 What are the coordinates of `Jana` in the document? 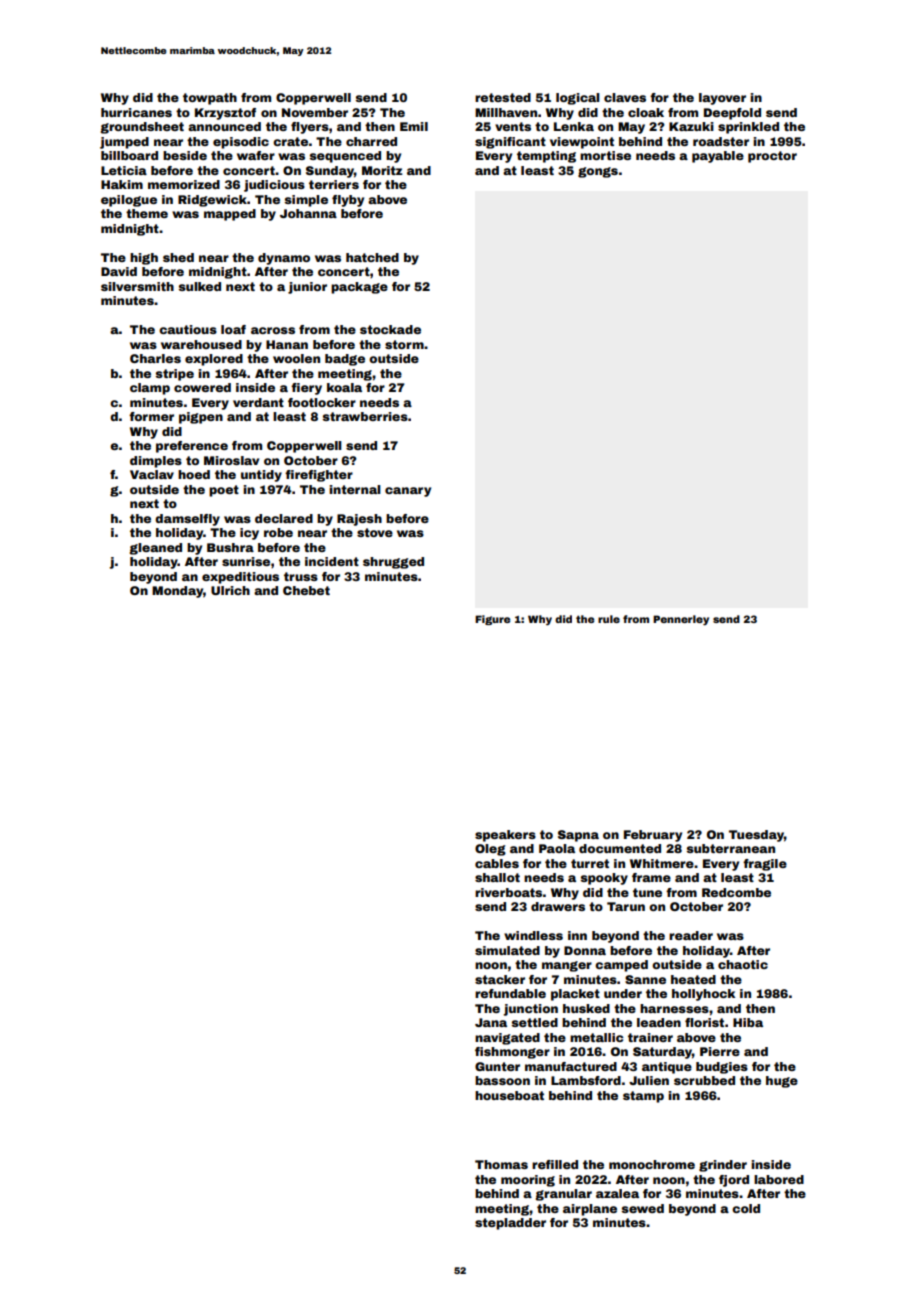 It's located at (491, 1022).
